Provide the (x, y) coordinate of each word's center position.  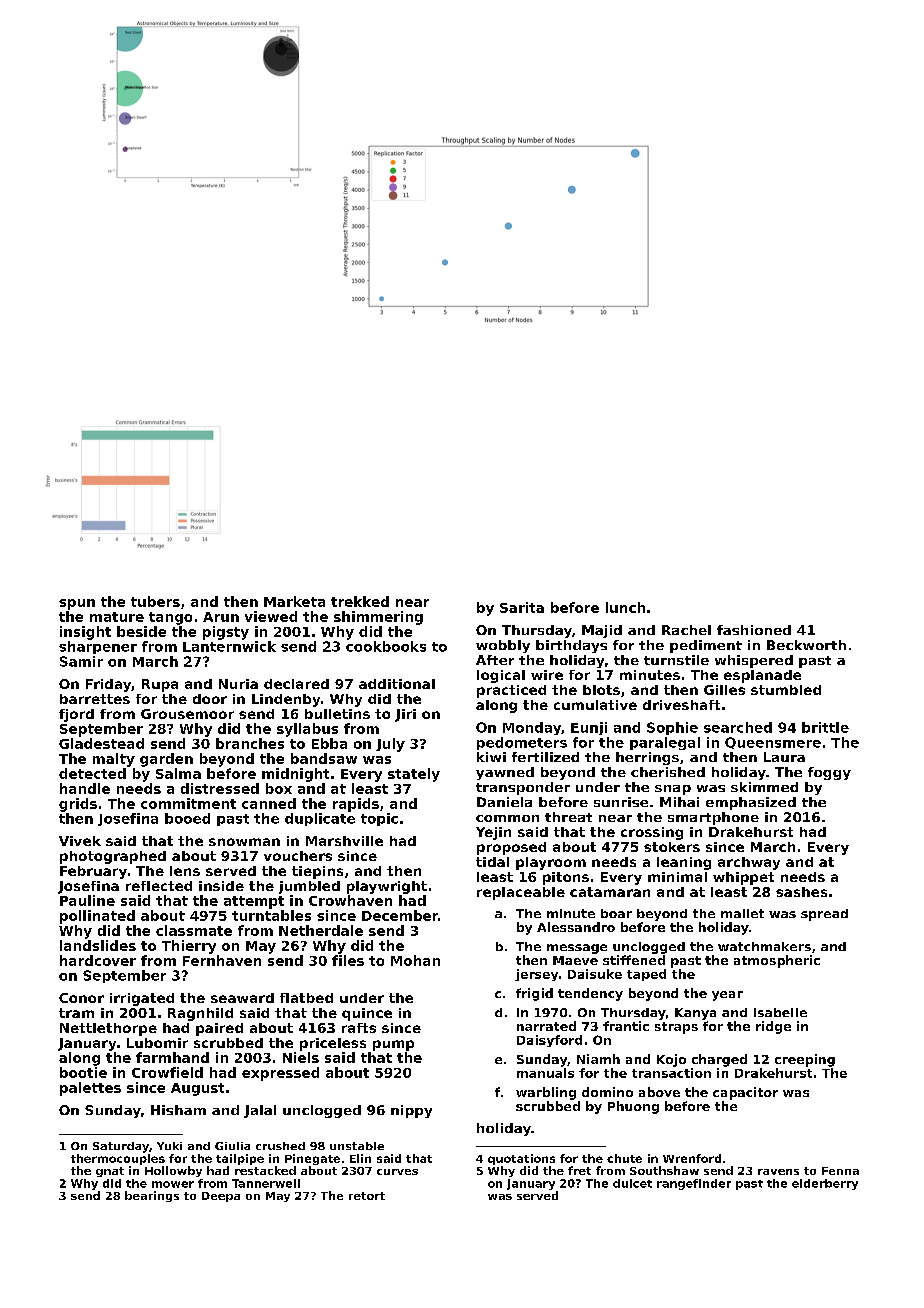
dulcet (632, 1183)
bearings (152, 1196)
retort (367, 1196)
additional (397, 684)
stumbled (786, 690)
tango (170, 618)
